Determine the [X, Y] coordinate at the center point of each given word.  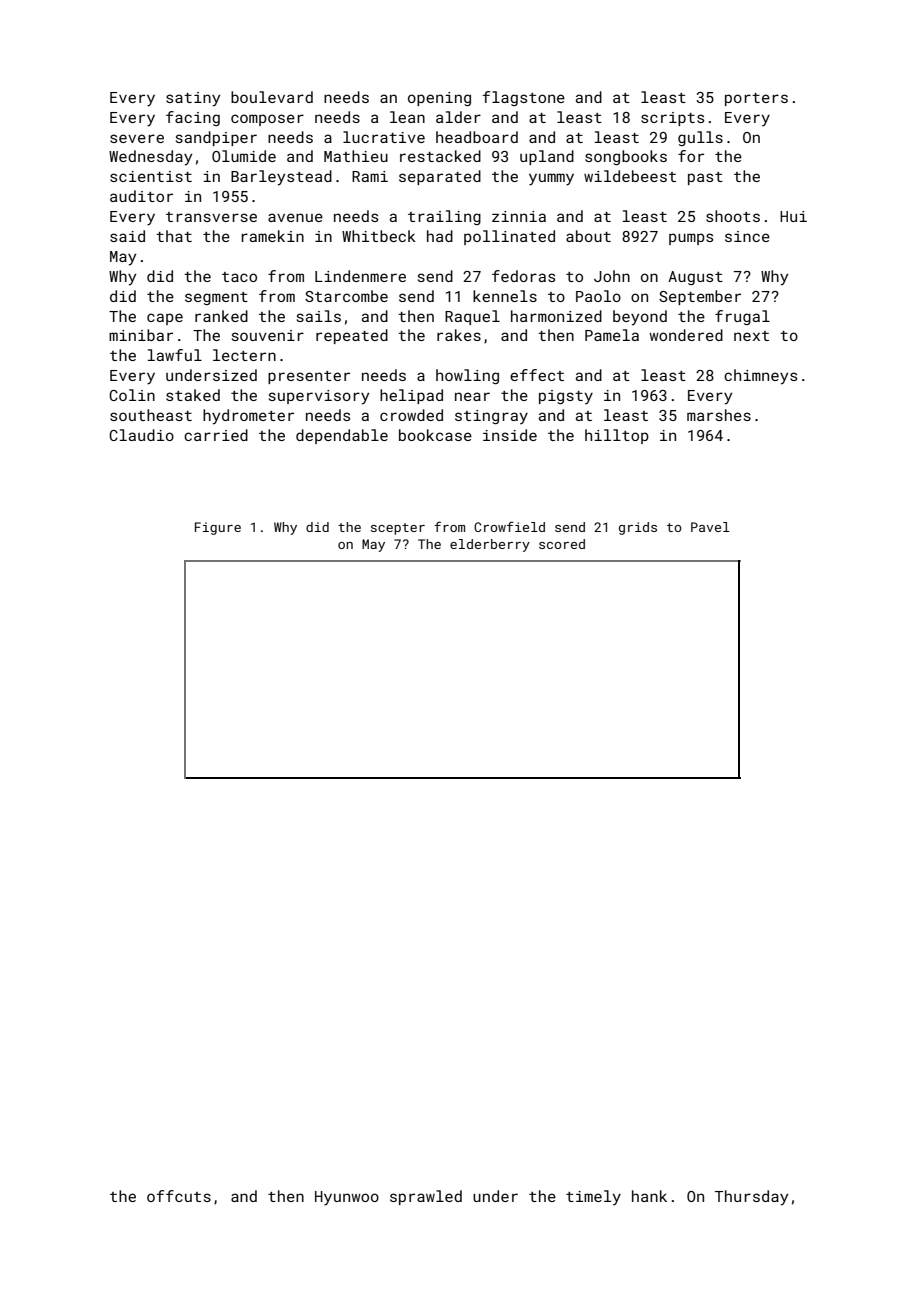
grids [638, 528]
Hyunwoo [347, 1198]
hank [649, 1196]
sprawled [426, 1197]
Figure [218, 528]
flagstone [524, 98]
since [747, 236]
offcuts [179, 1196]
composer [267, 120]
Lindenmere [360, 276]
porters [756, 99]
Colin [132, 395]
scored [562, 544]
